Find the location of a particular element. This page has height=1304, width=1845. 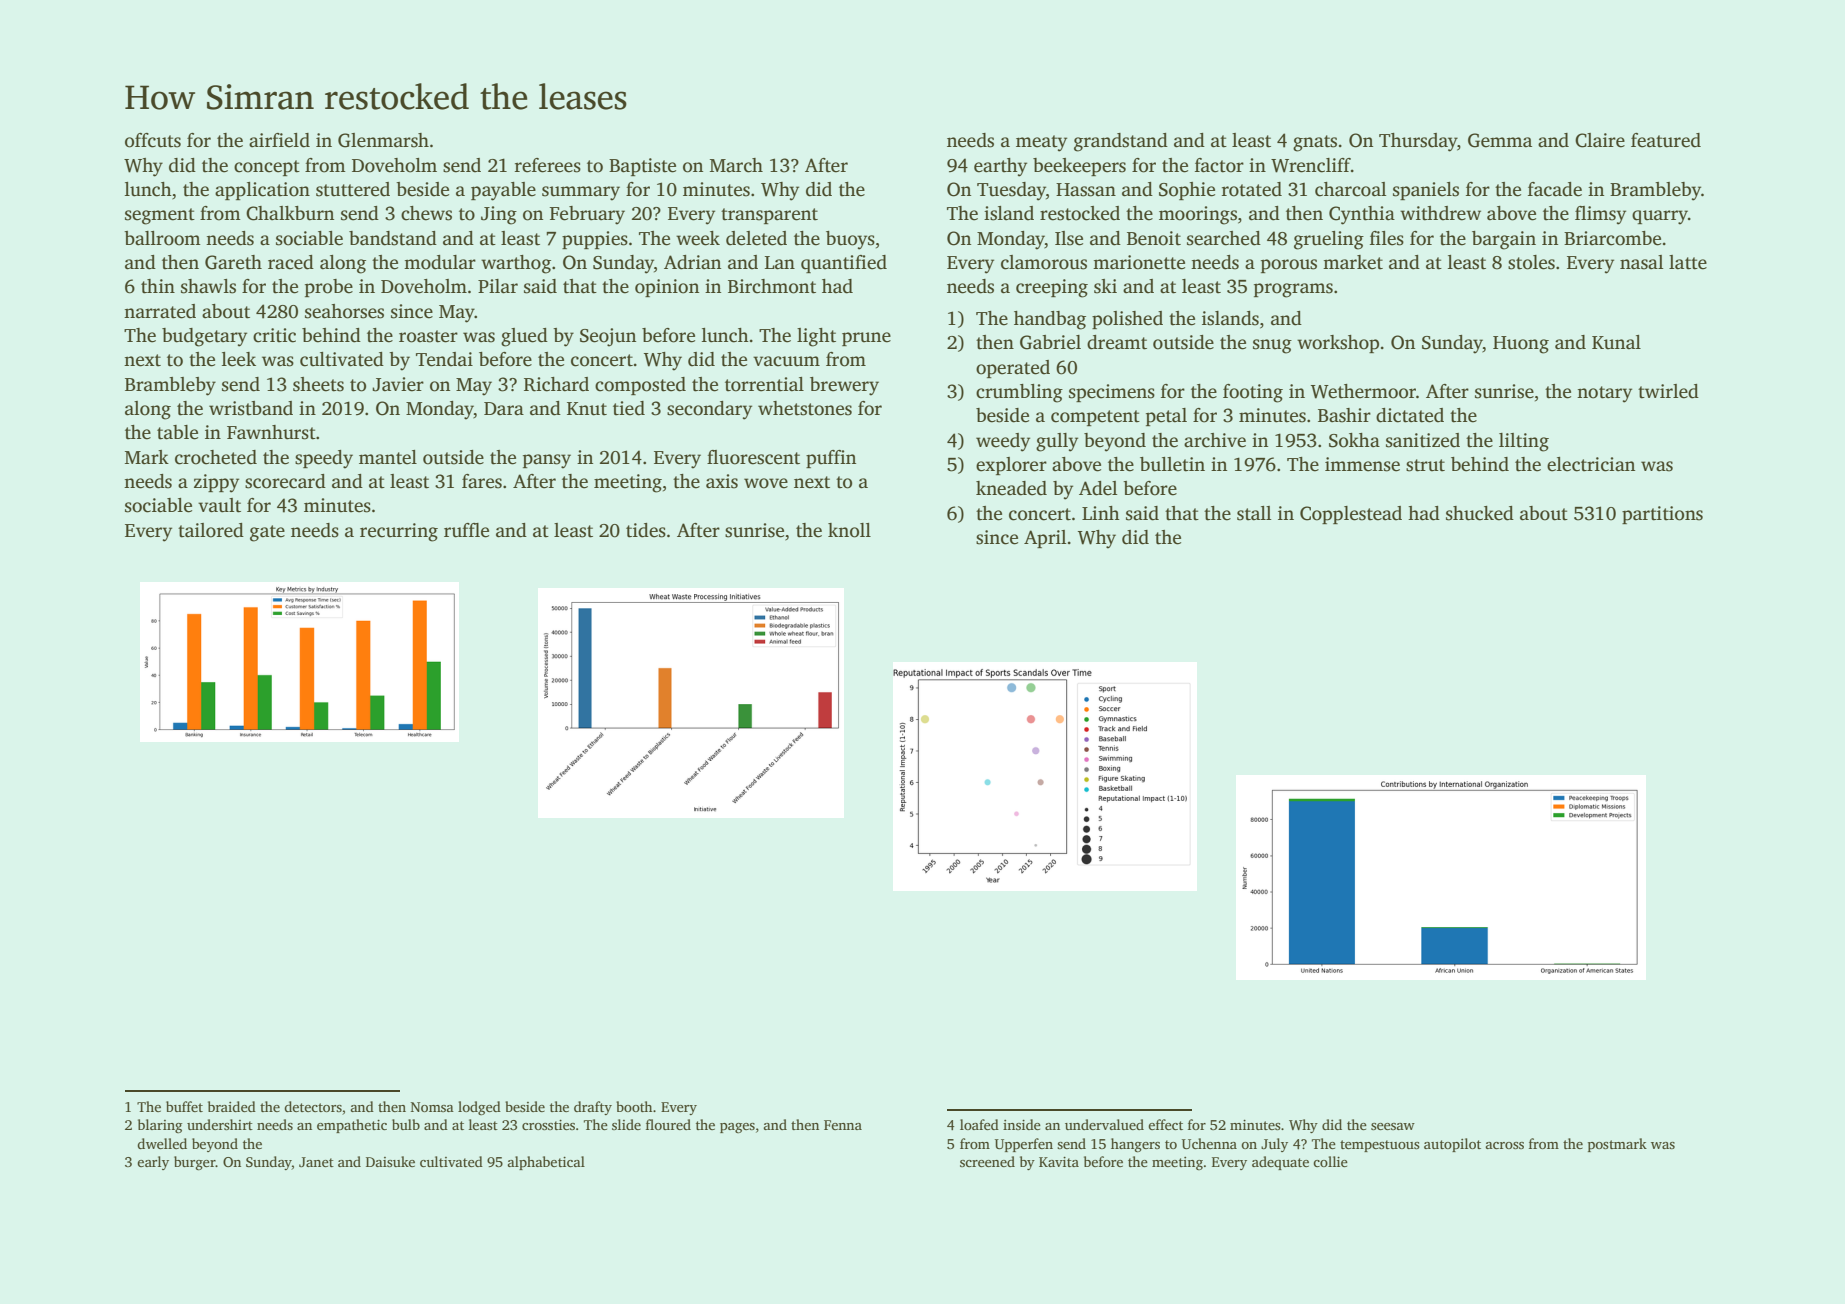

tides is located at coordinates (646, 530).
